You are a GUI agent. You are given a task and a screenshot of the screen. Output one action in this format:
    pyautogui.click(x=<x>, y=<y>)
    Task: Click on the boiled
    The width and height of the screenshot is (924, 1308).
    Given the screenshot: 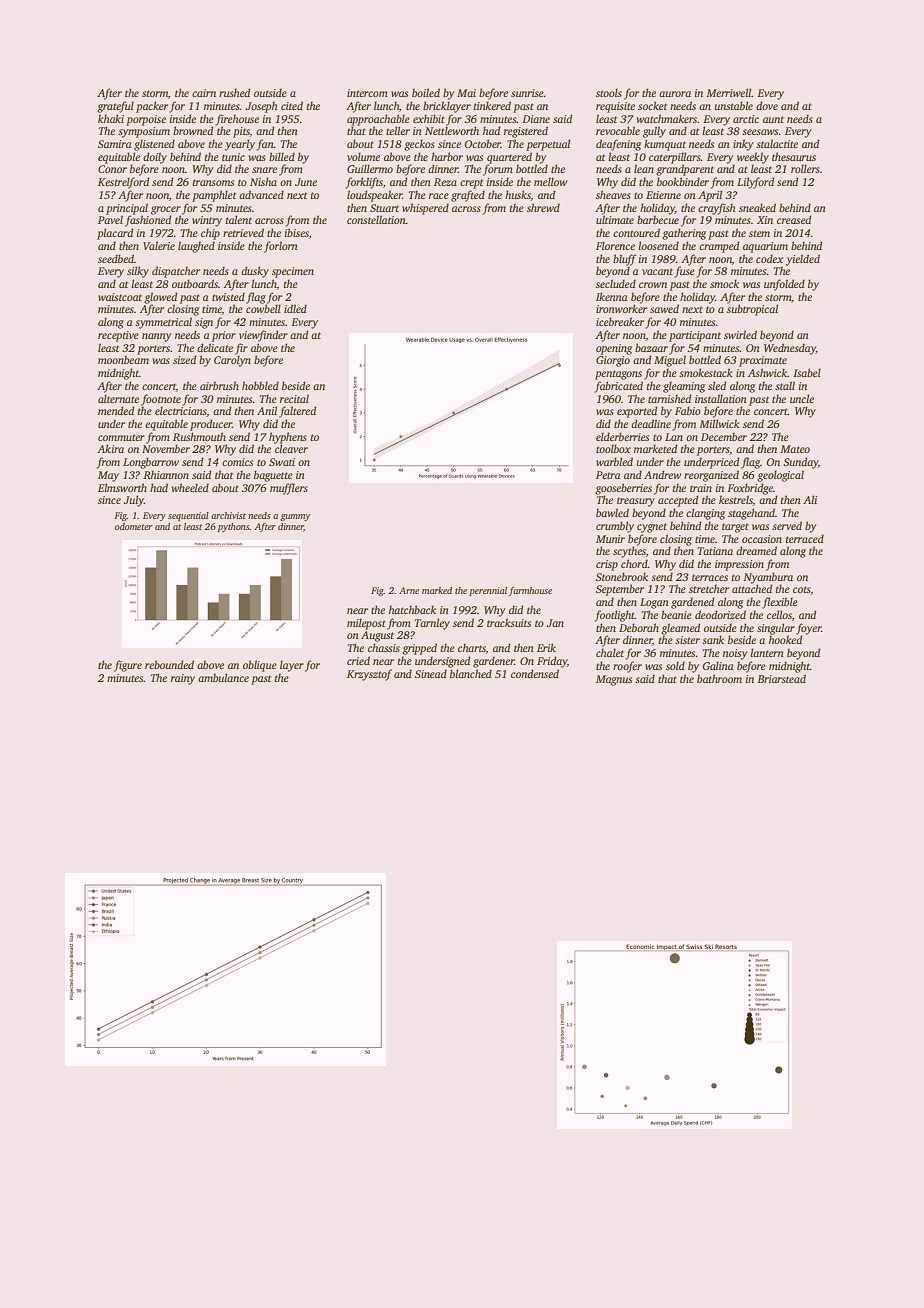 What is the action you would take?
    pyautogui.click(x=426, y=92)
